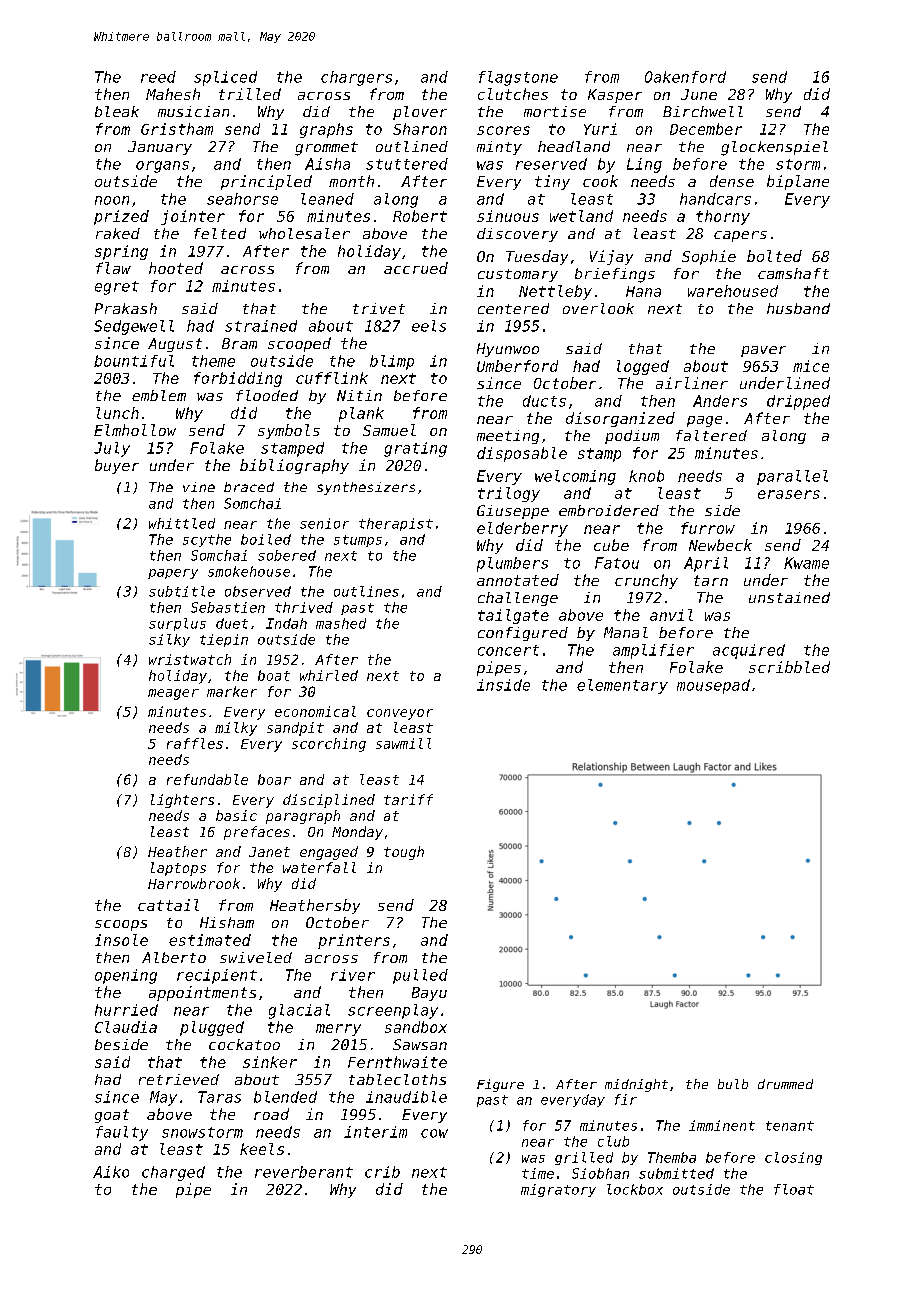 This screenshot has width=924, height=1308. I want to click on Robert, so click(420, 216).
